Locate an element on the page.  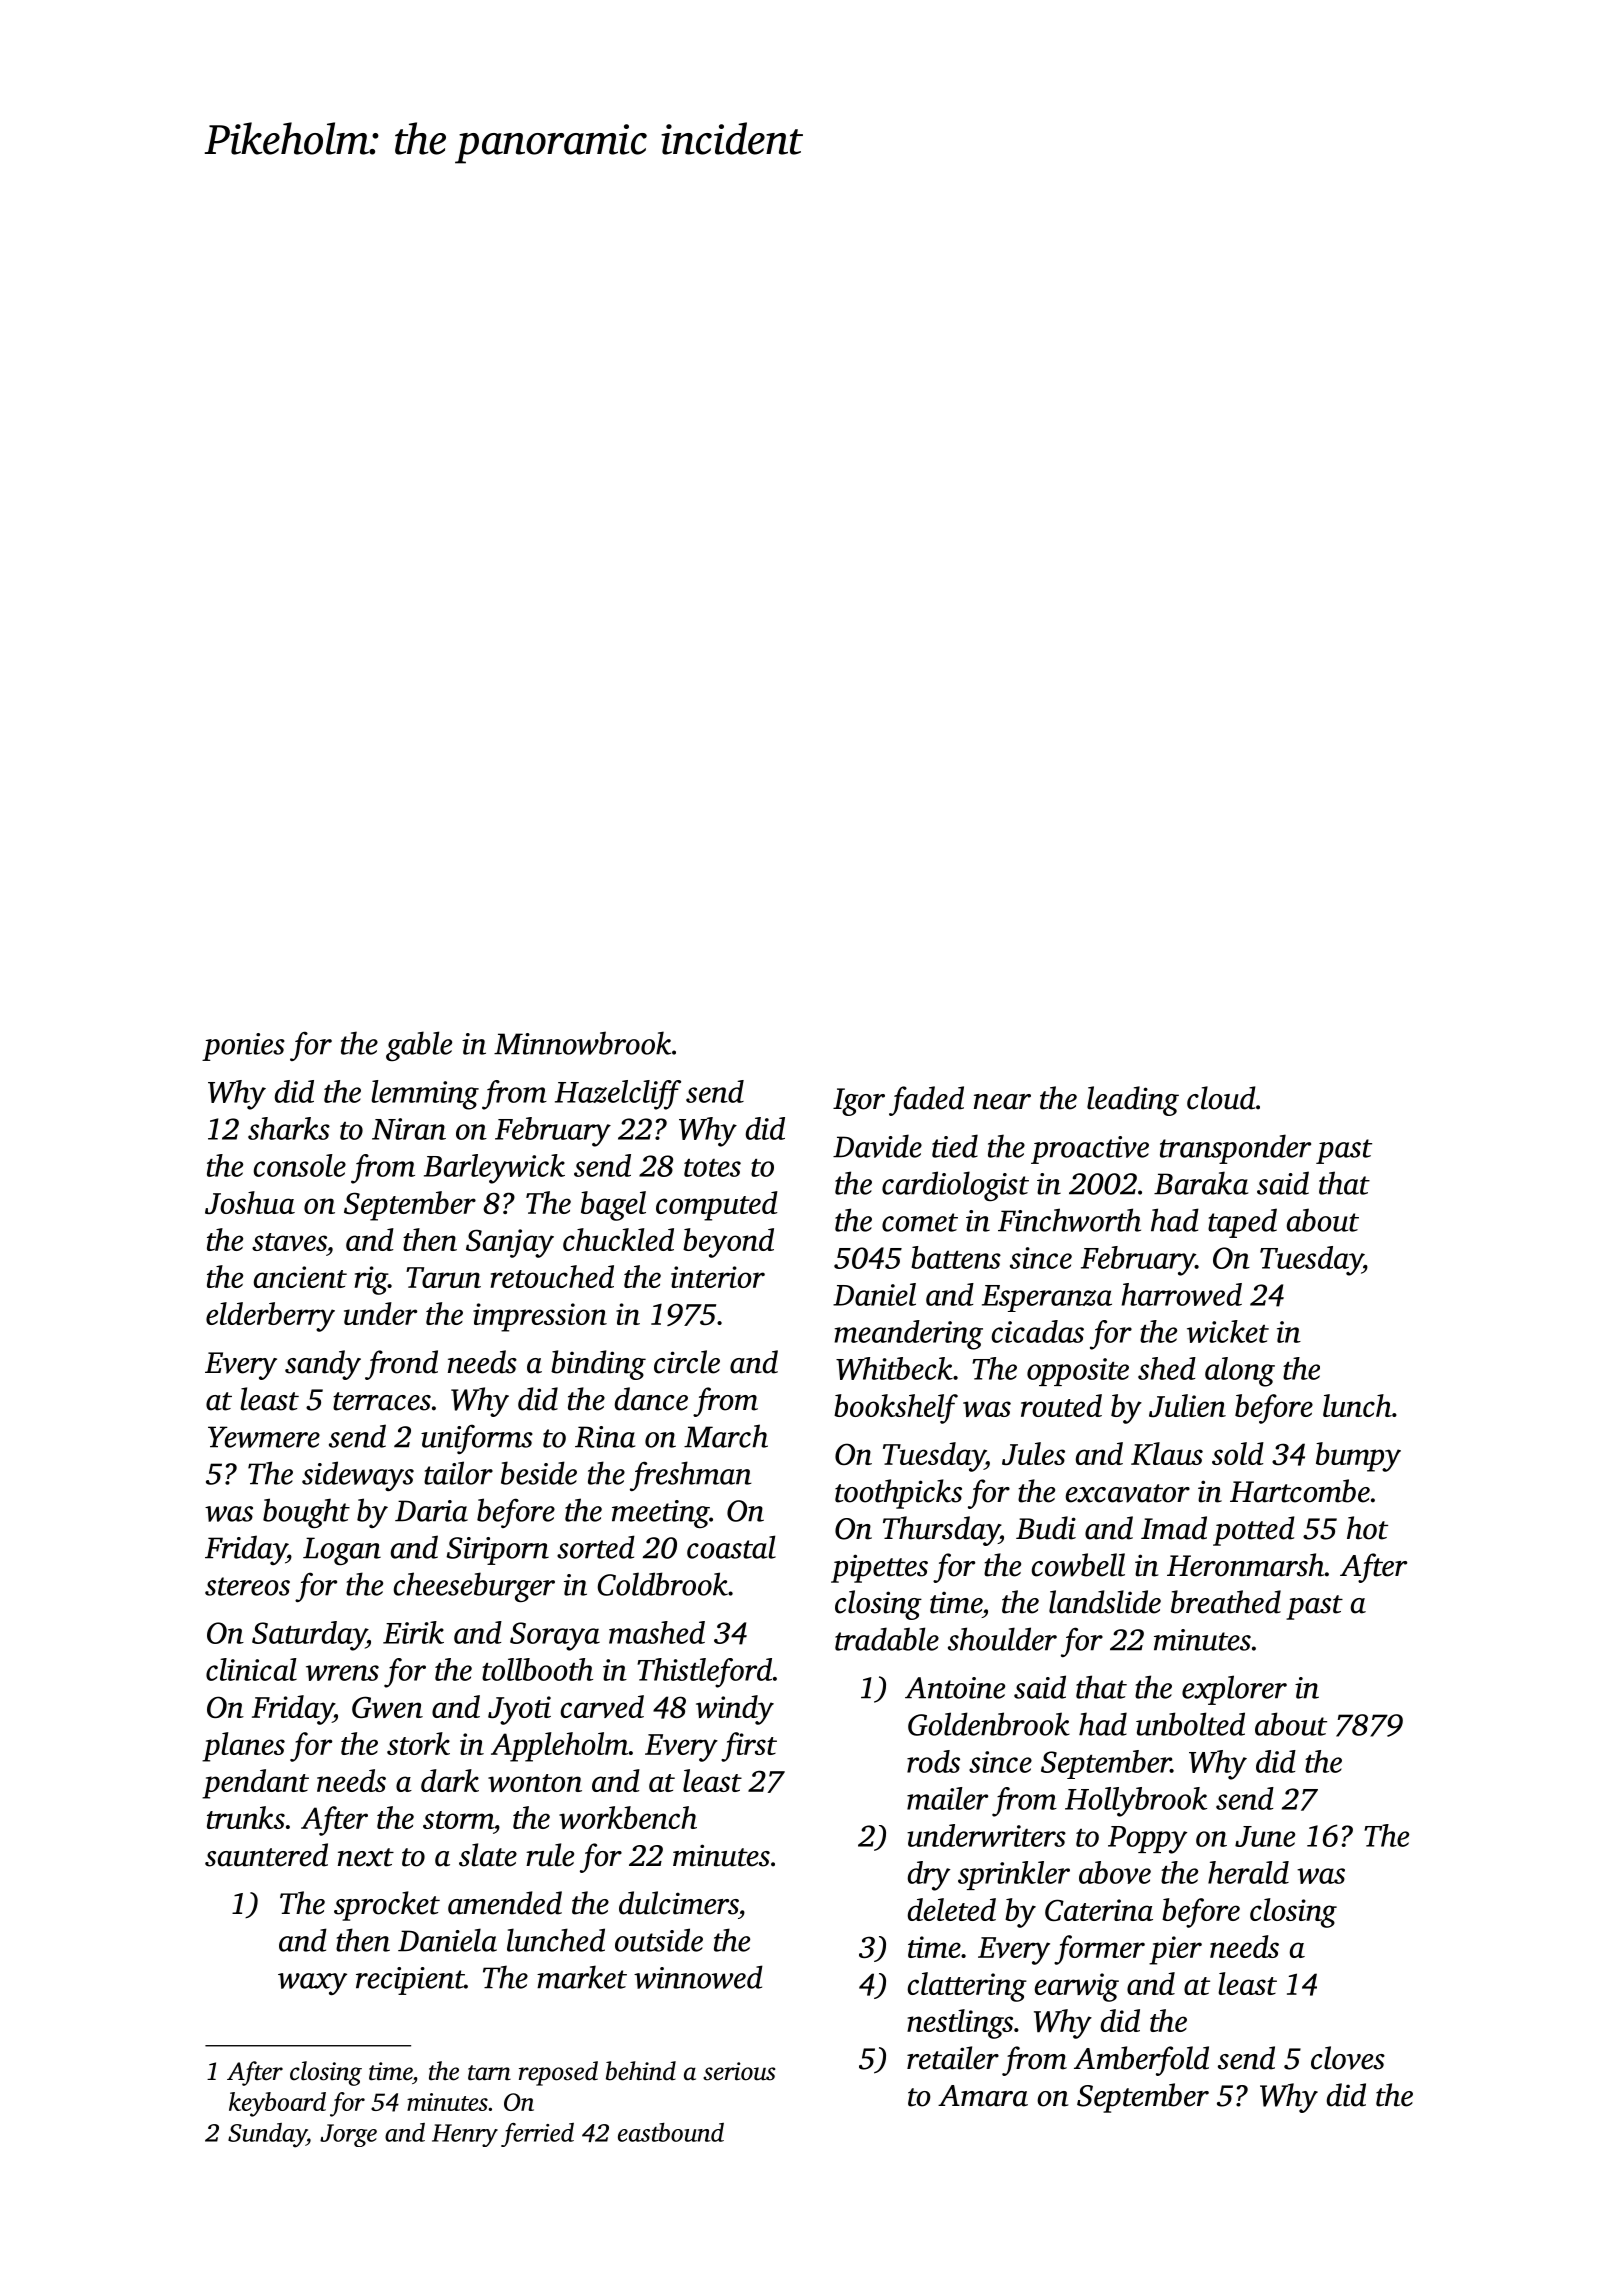
June is located at coordinates (1265, 1836).
